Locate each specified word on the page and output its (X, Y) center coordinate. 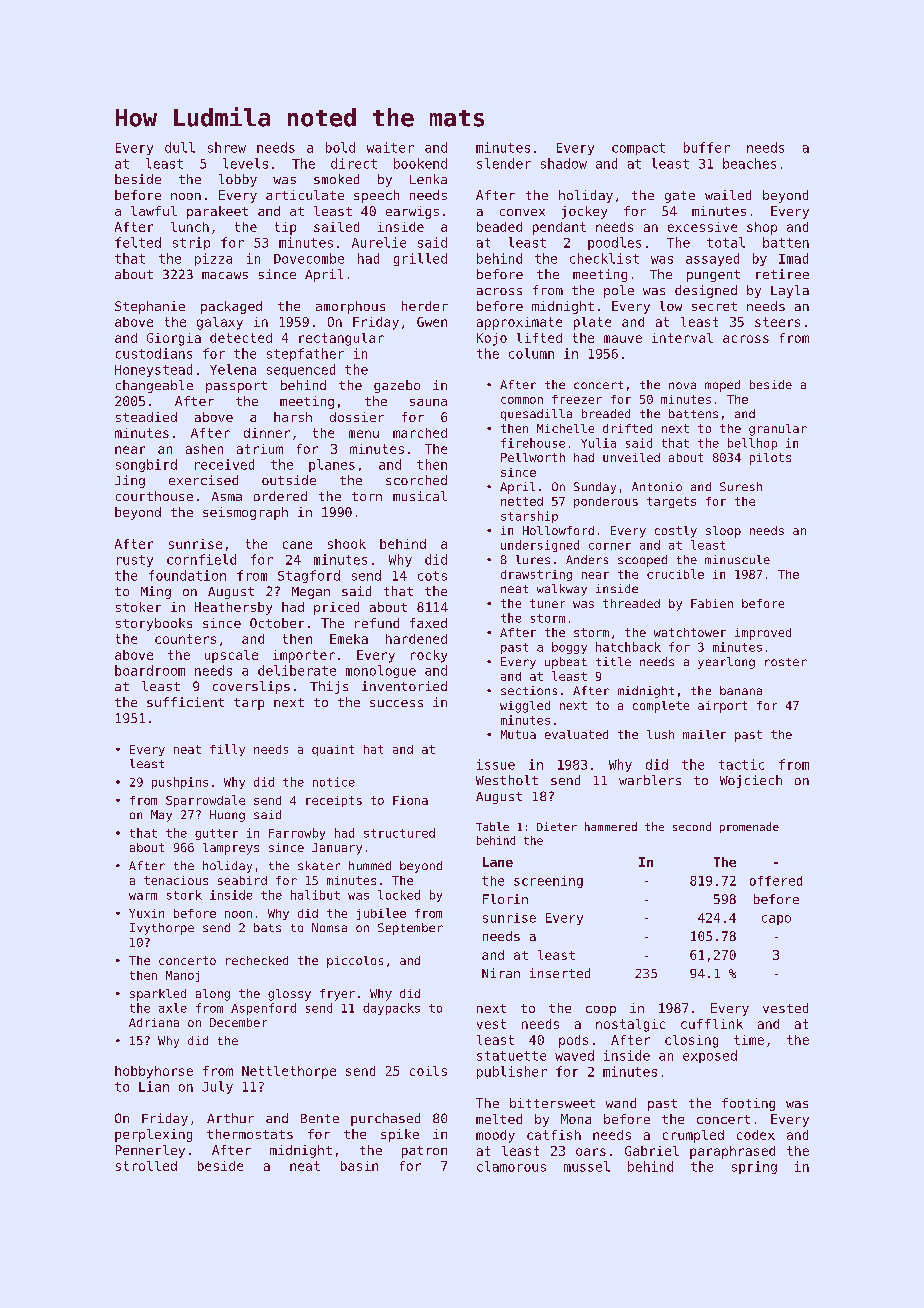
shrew (227, 147)
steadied (146, 417)
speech (376, 196)
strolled (146, 1166)
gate (680, 197)
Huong (227, 816)
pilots (770, 459)
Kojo (492, 339)
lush (660, 734)
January (337, 849)
